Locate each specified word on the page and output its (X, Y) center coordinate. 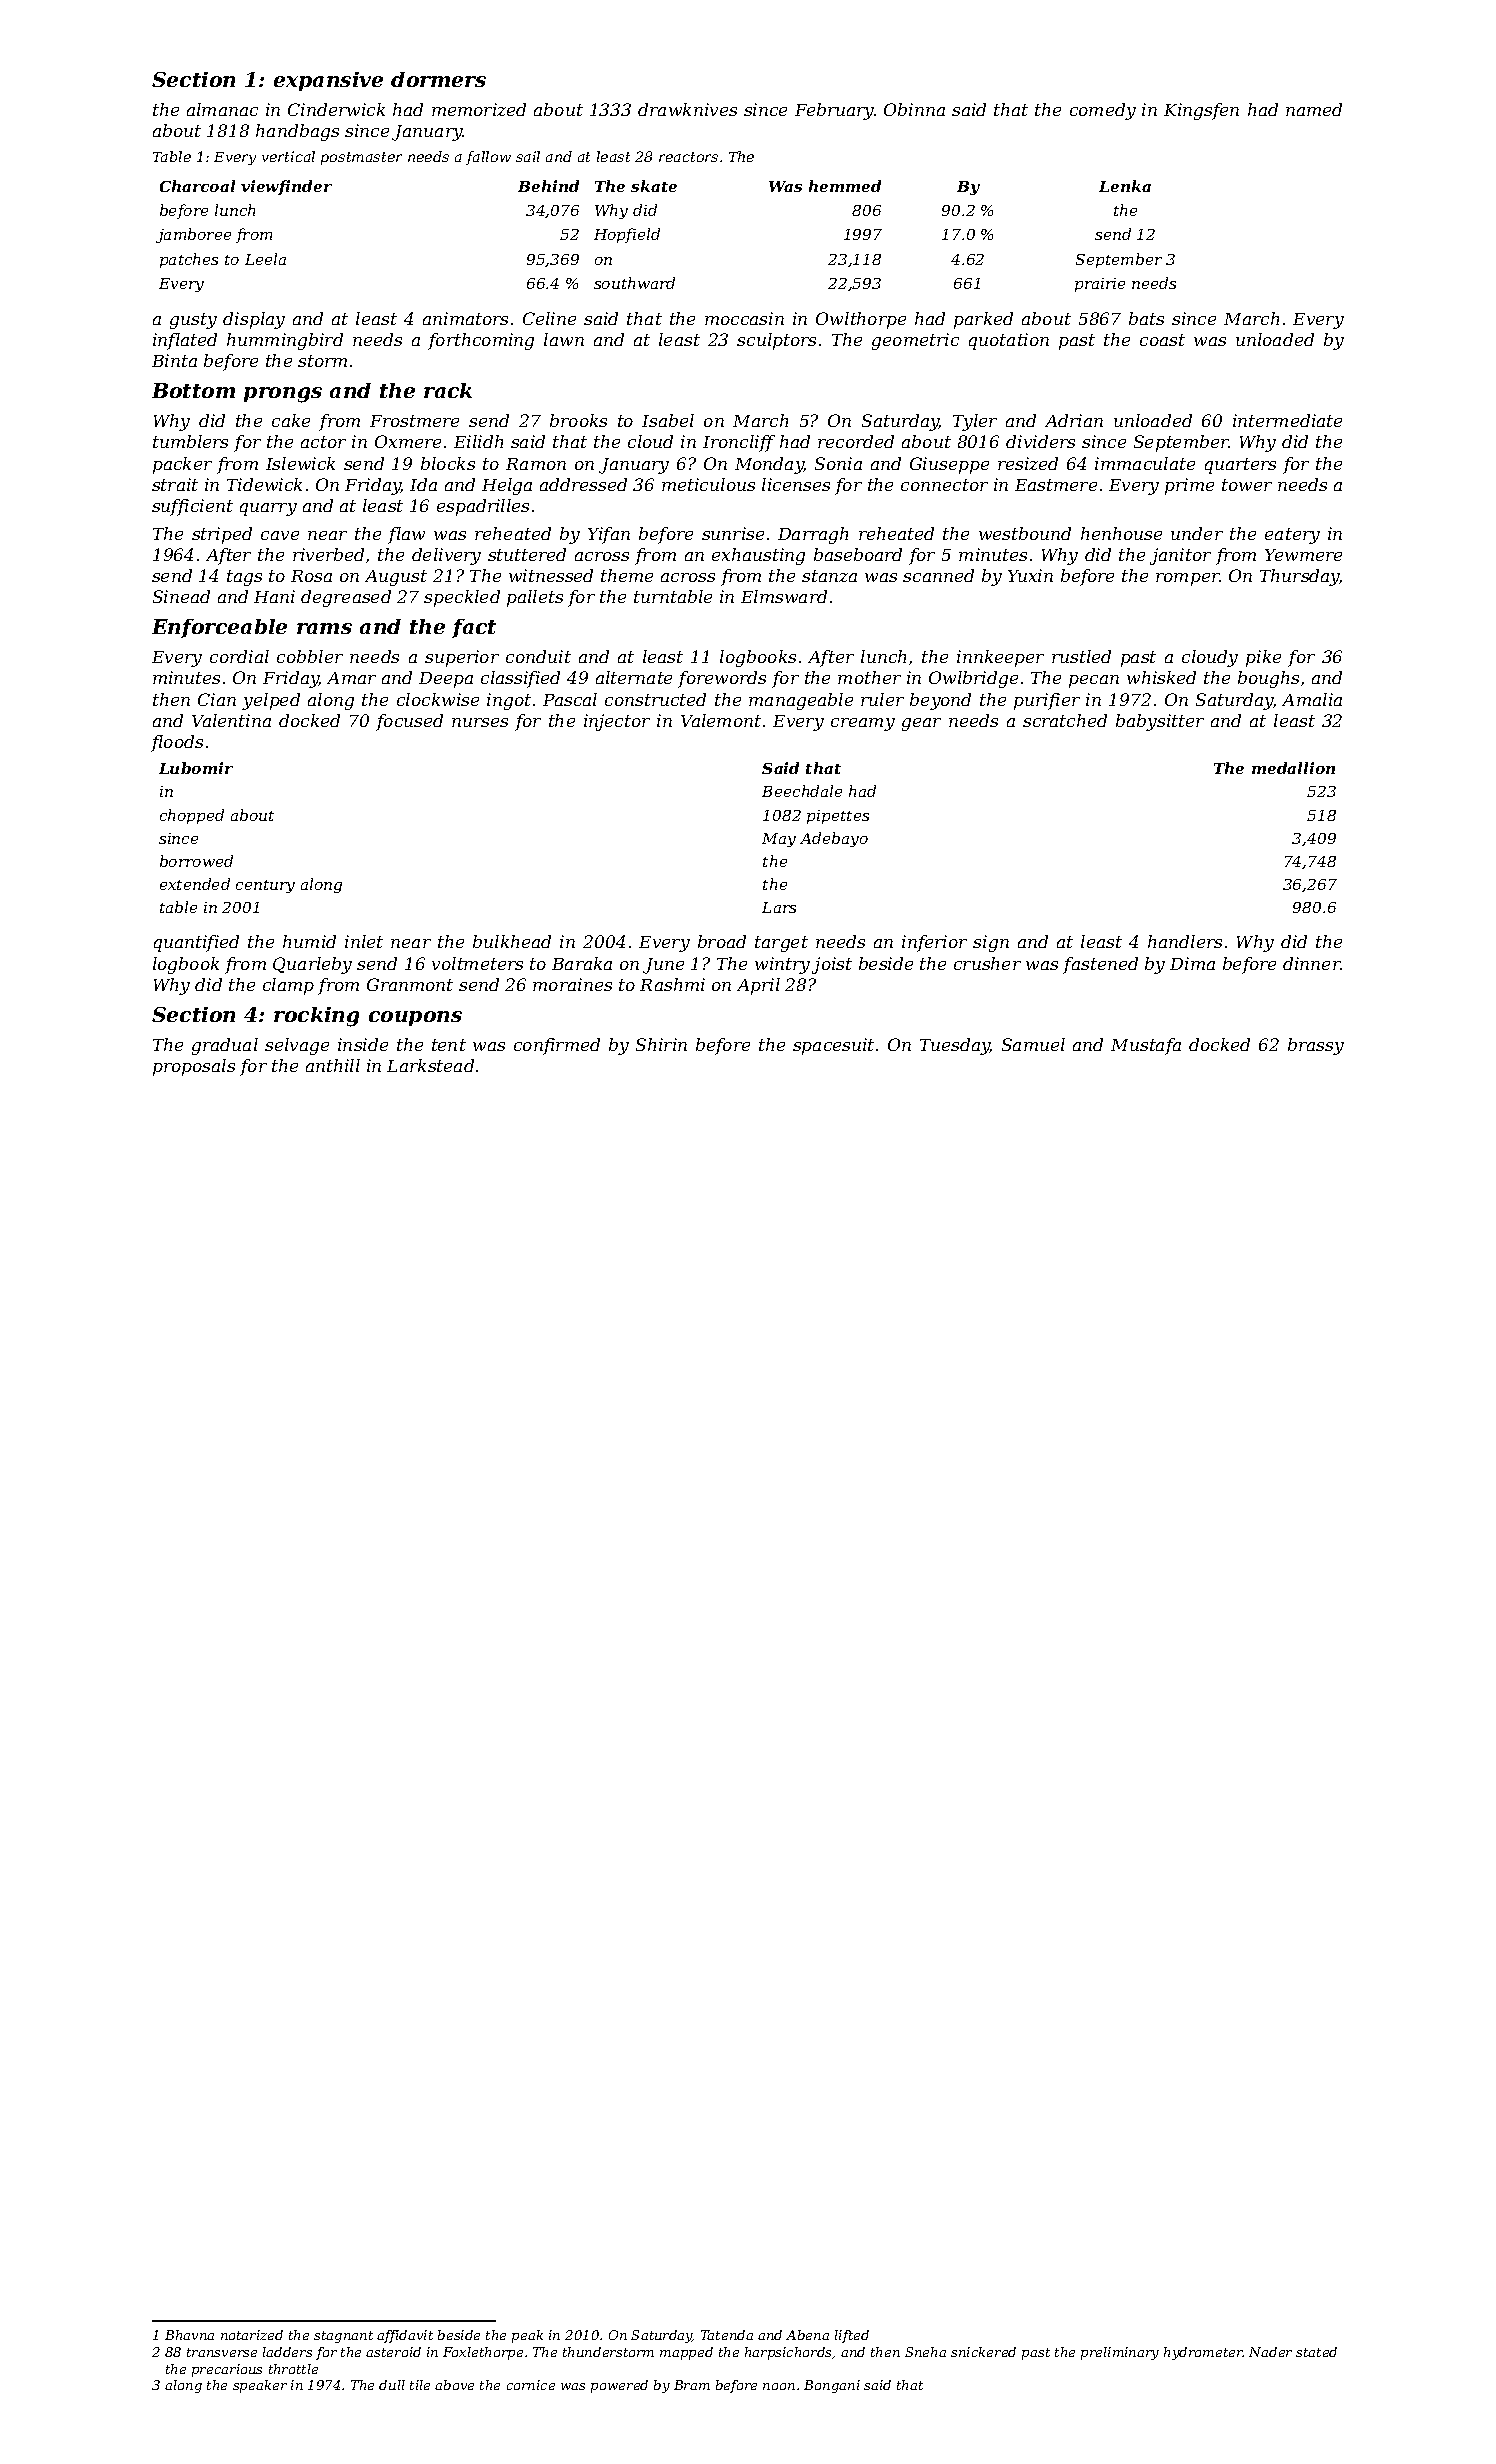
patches (189, 260)
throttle (293, 2369)
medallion (1293, 768)
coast (1162, 340)
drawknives (687, 109)
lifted (852, 2336)
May (779, 840)
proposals (194, 1067)
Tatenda (727, 2335)
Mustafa (1146, 1046)
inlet (364, 941)
